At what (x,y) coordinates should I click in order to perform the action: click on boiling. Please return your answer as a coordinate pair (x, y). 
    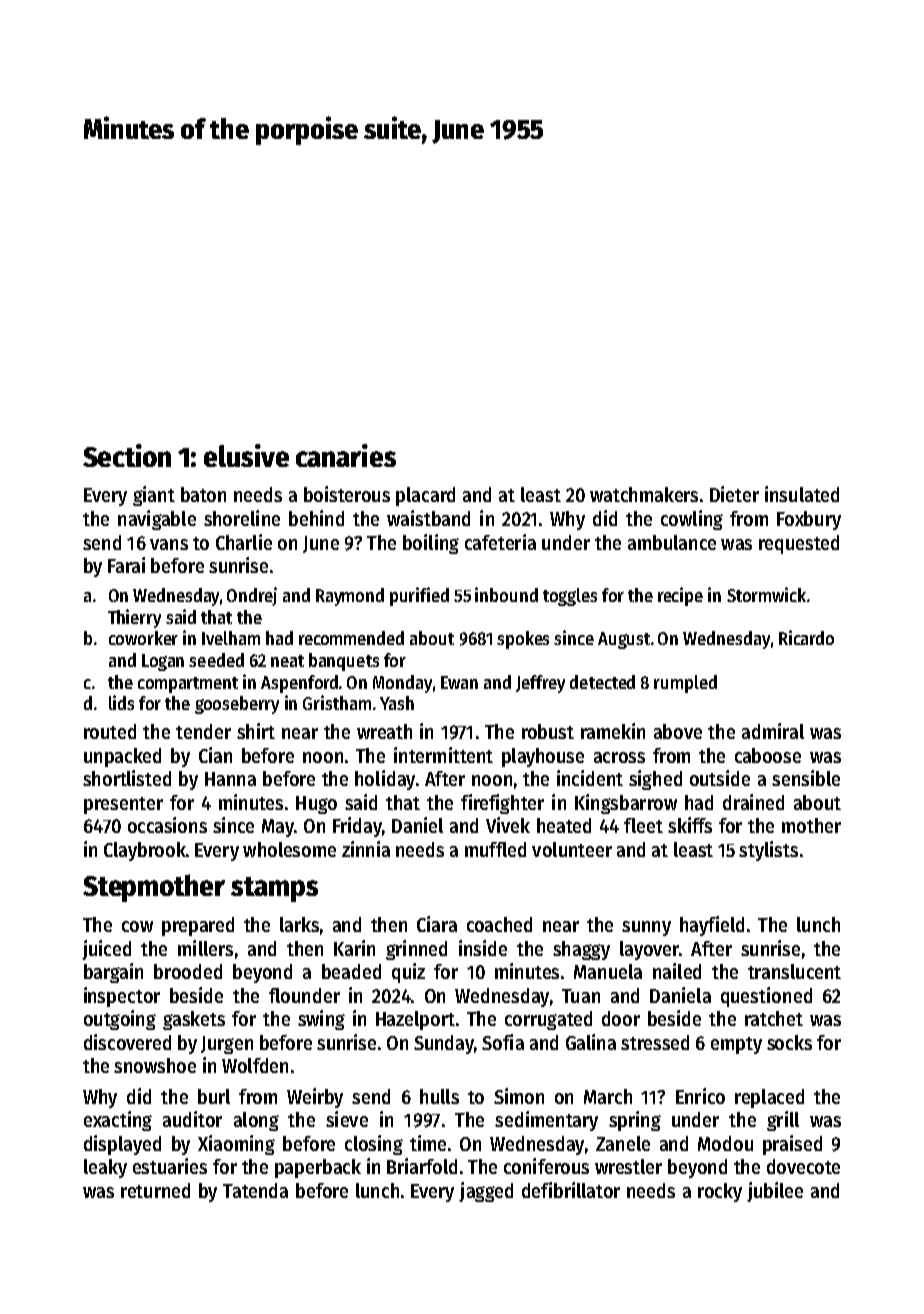
    Looking at the image, I should click on (431, 544).
